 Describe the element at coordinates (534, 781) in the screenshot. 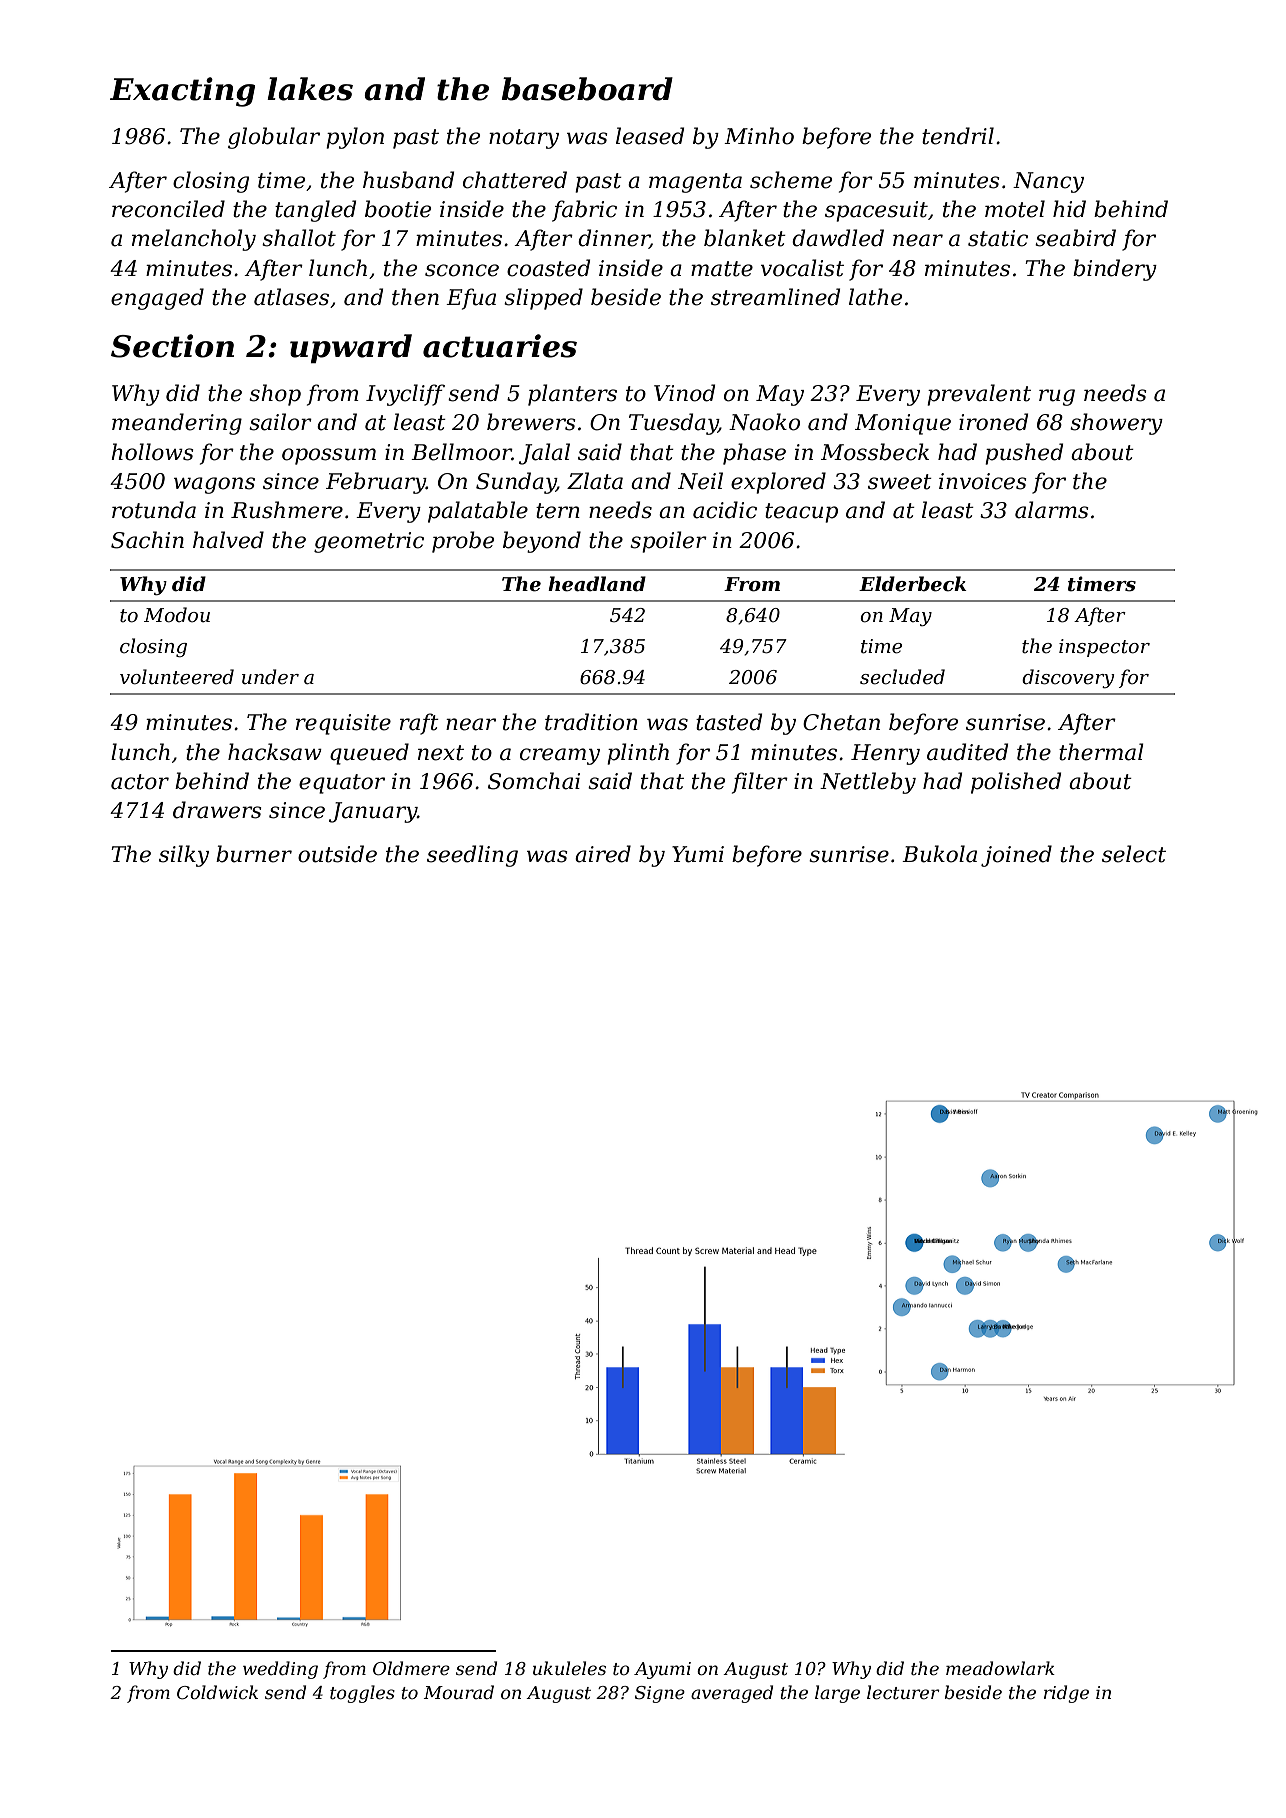

I see `Somchai` at that location.
